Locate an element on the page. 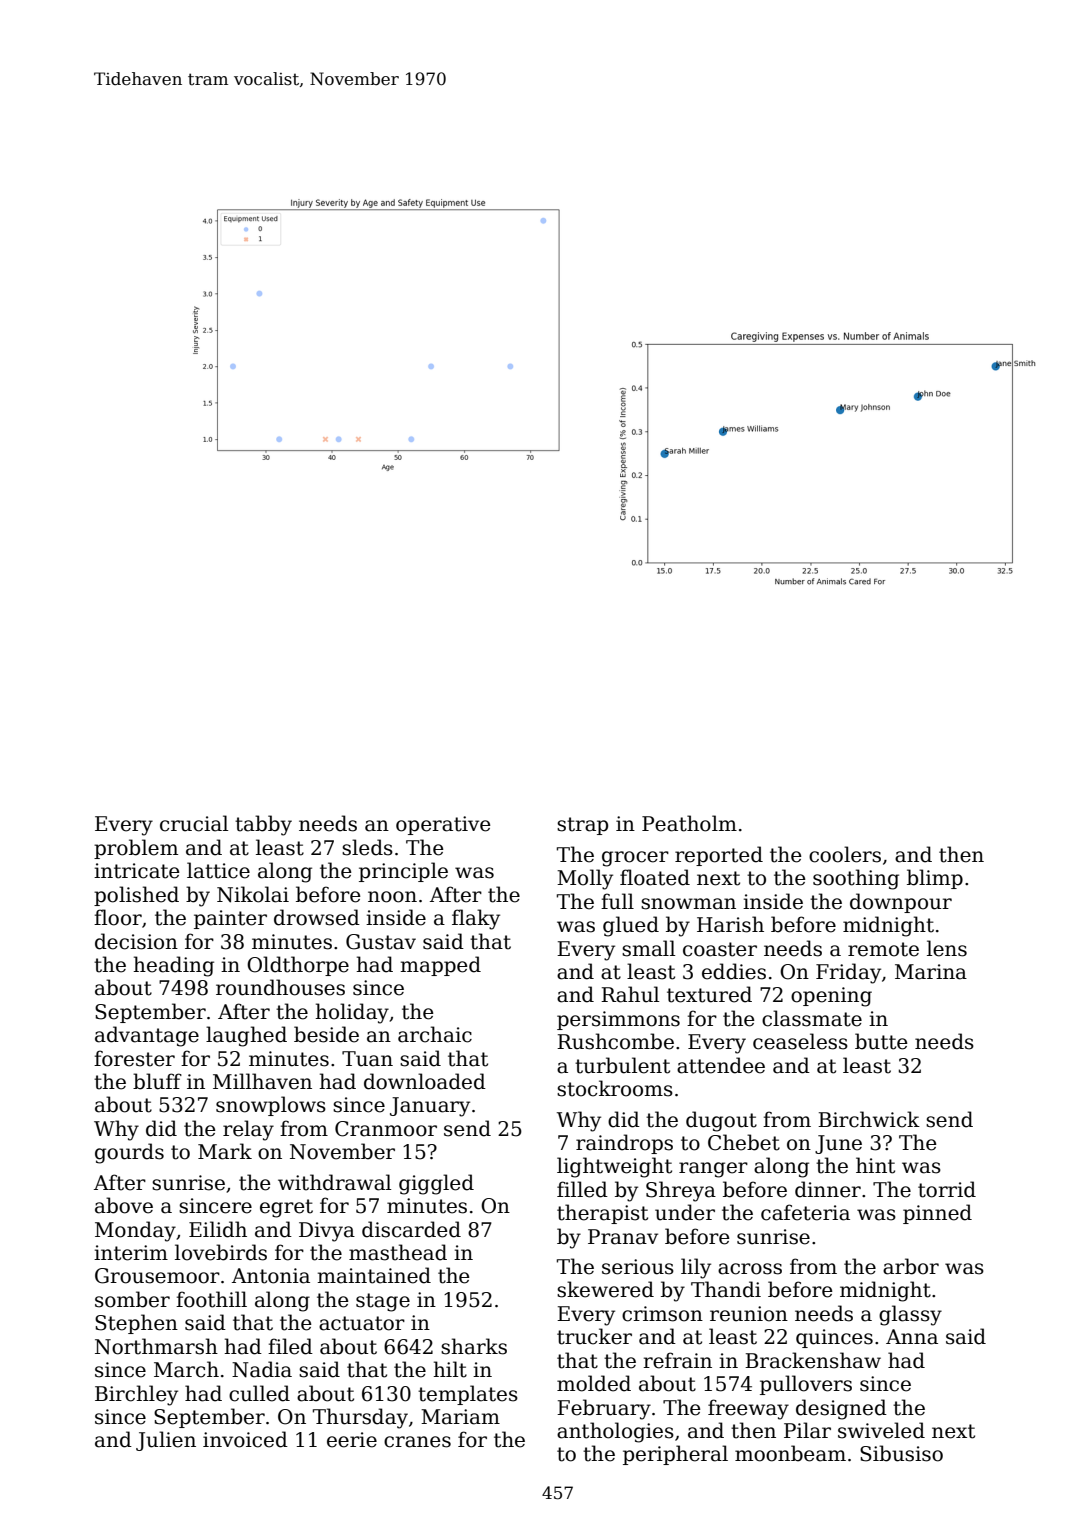 The height and width of the document is (1532, 1084). bluff is located at coordinates (157, 1081).
